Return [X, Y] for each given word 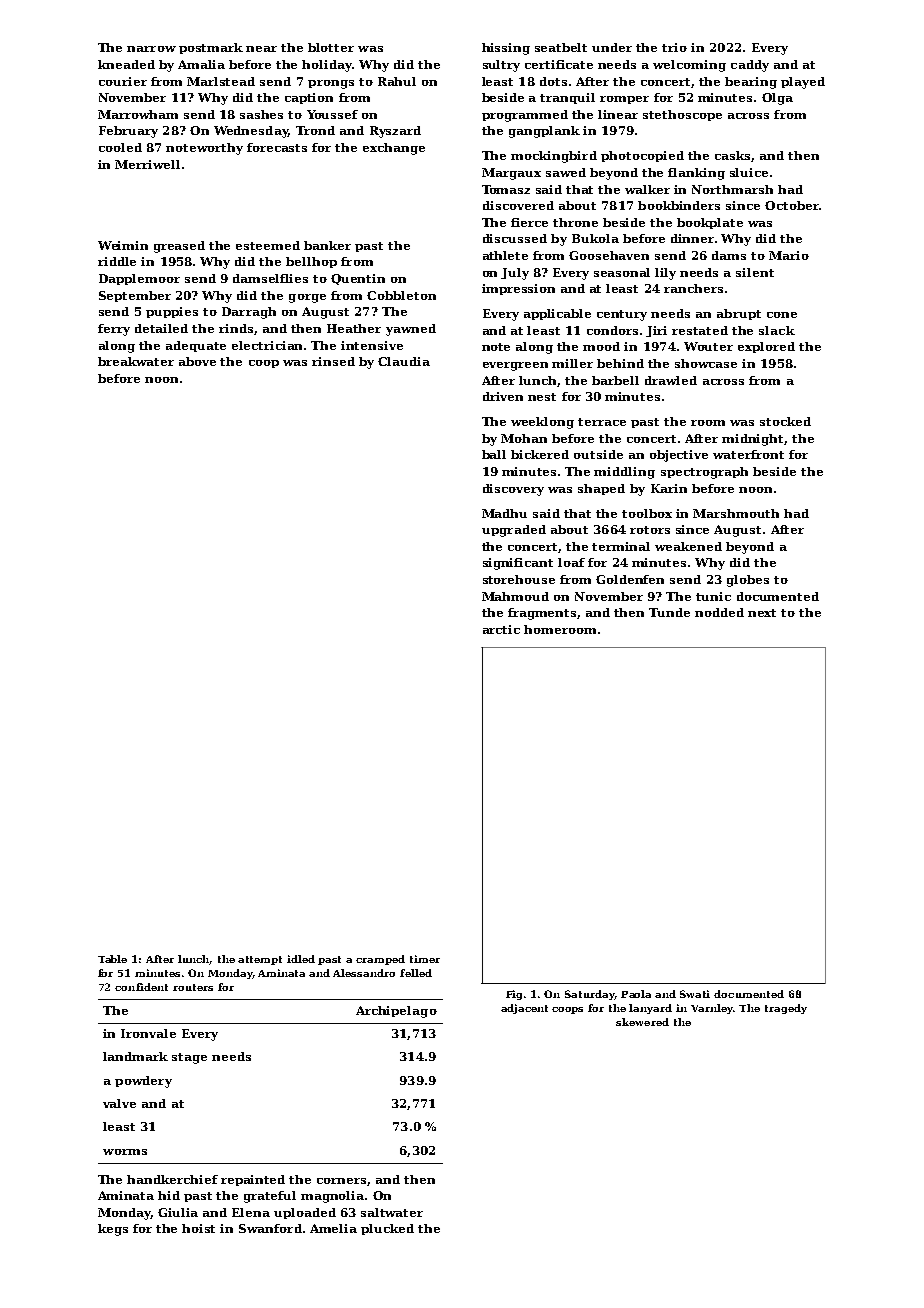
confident [141, 987]
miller [572, 363]
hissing [506, 49]
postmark [211, 48]
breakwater [136, 361]
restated [700, 330]
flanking [696, 174]
